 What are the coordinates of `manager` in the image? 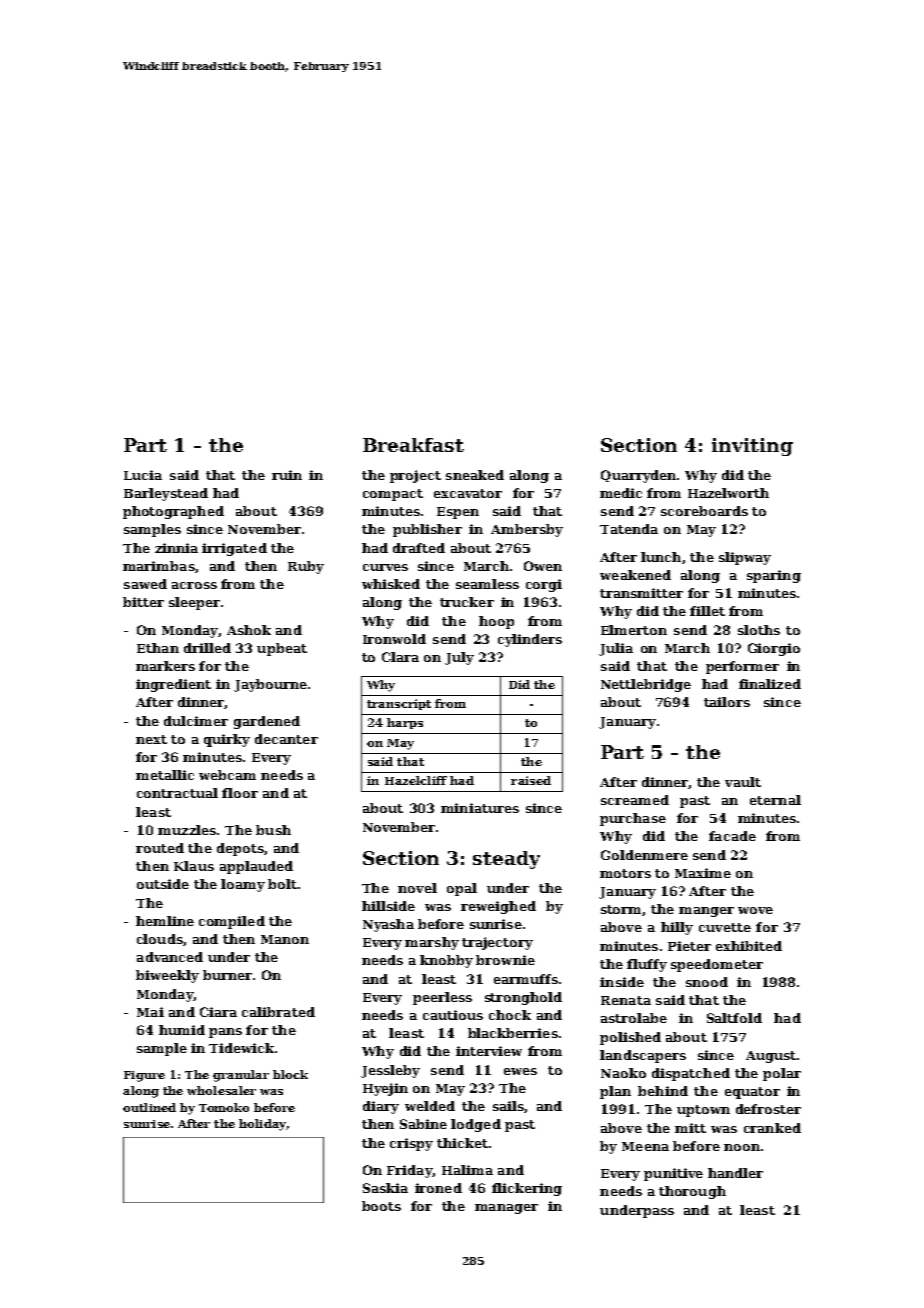 It's located at (506, 1209).
